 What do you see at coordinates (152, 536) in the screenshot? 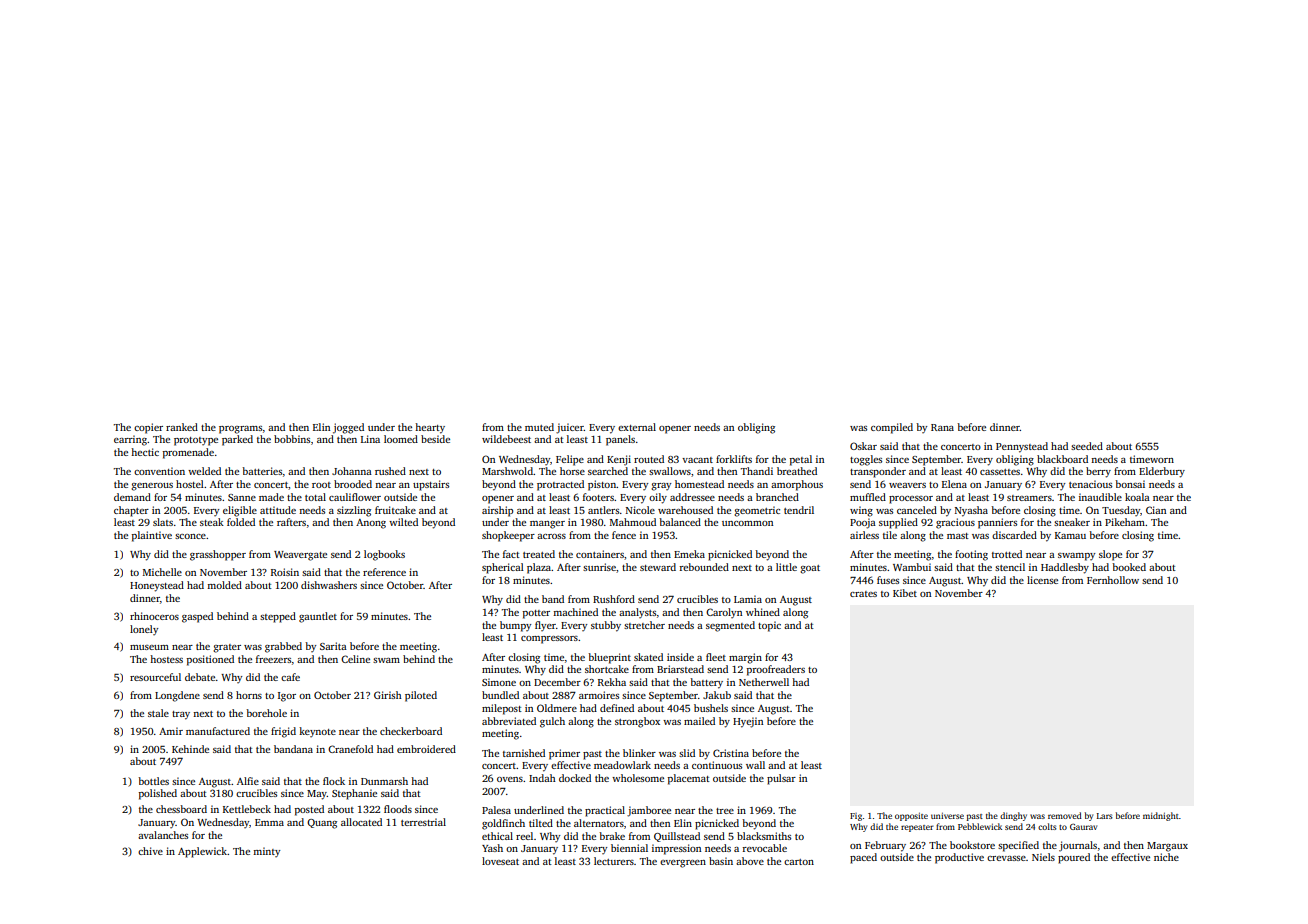
I see `plaintive` at bounding box center [152, 536].
